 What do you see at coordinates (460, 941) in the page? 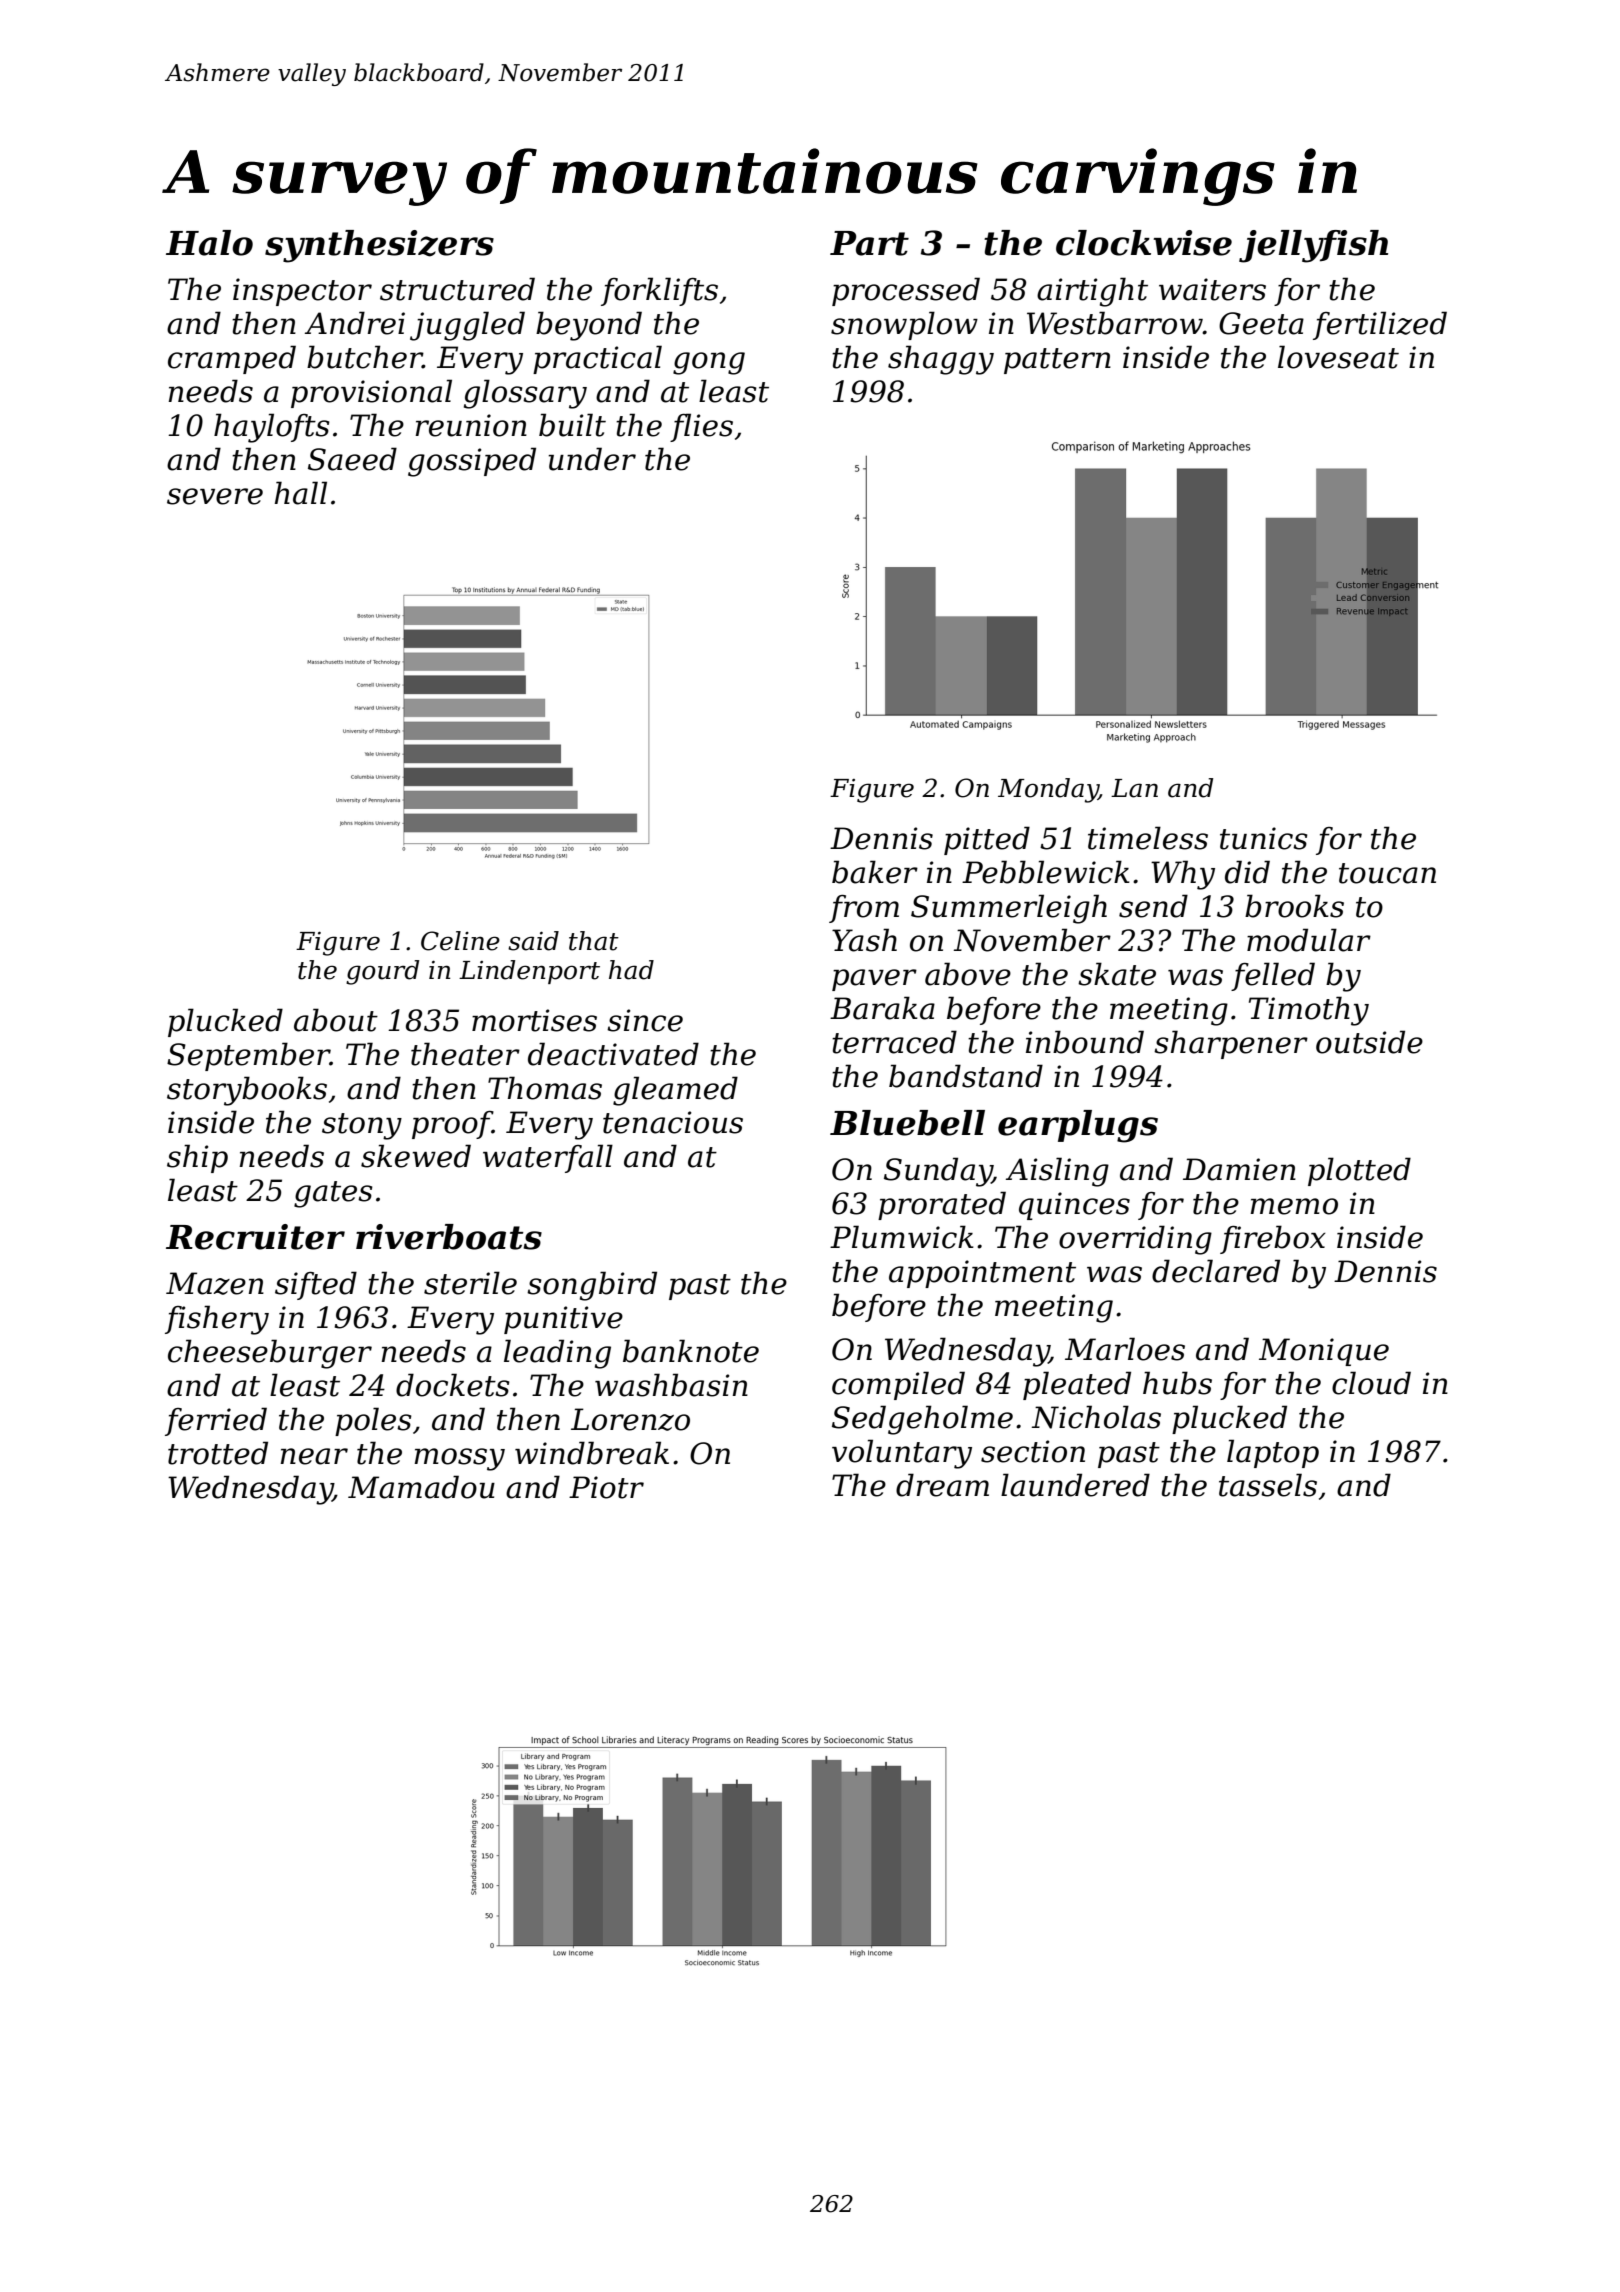
I see `Celine` at bounding box center [460, 941].
